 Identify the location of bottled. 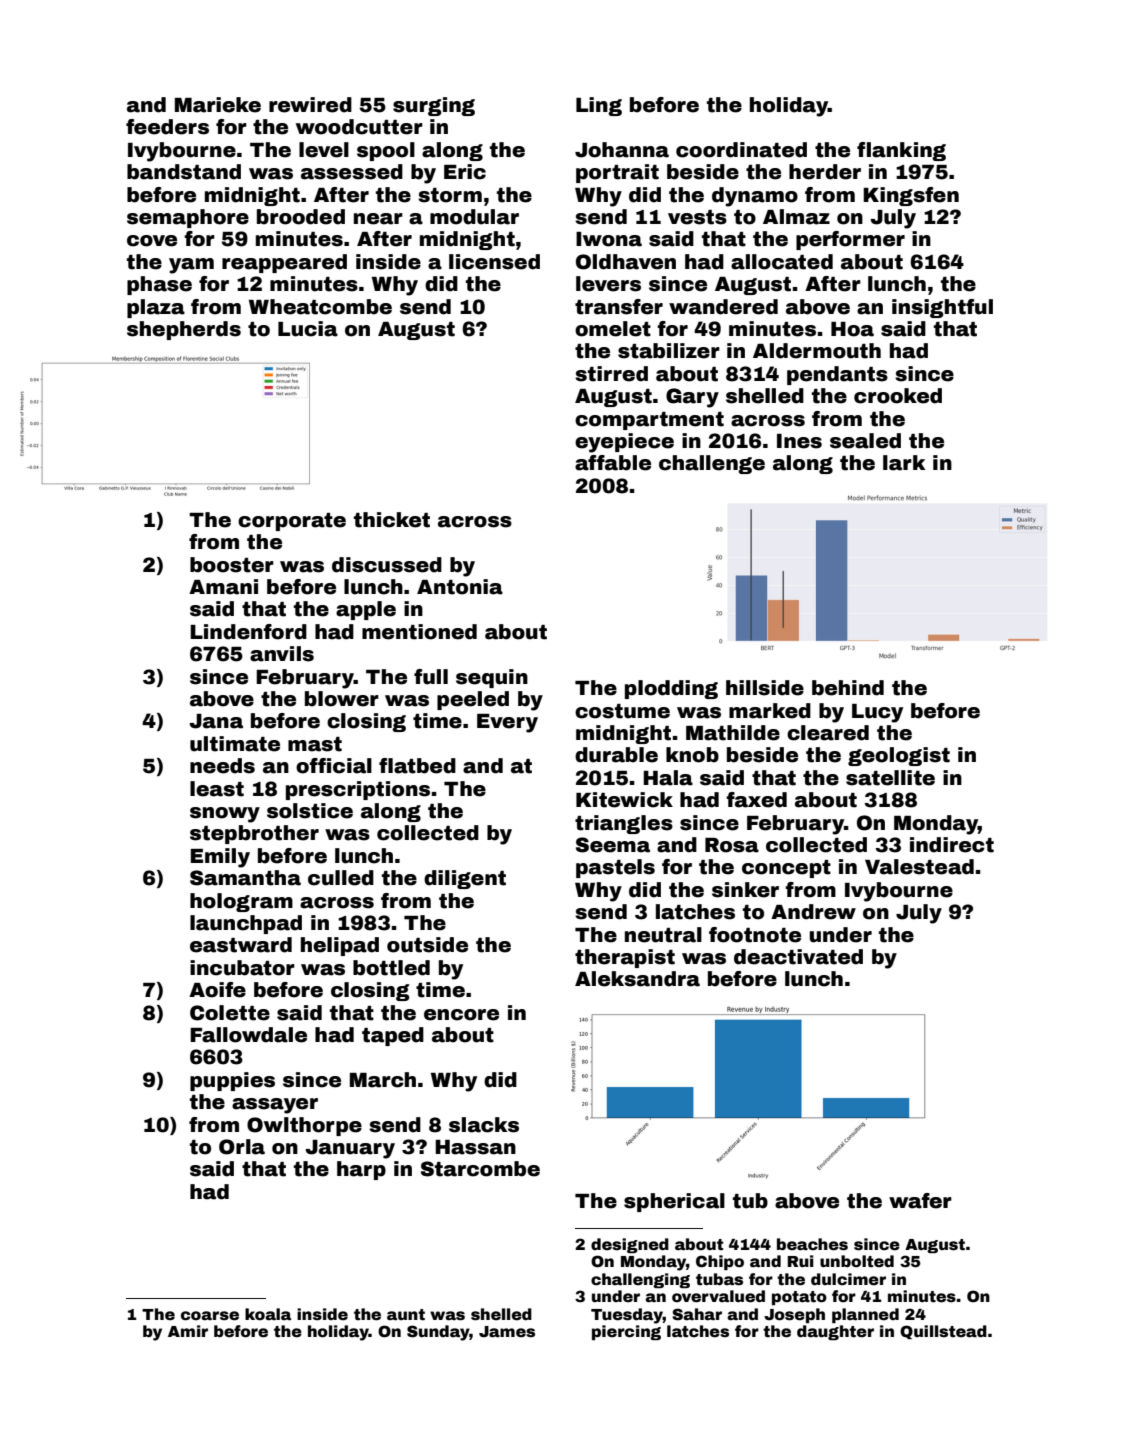
(391, 968).
